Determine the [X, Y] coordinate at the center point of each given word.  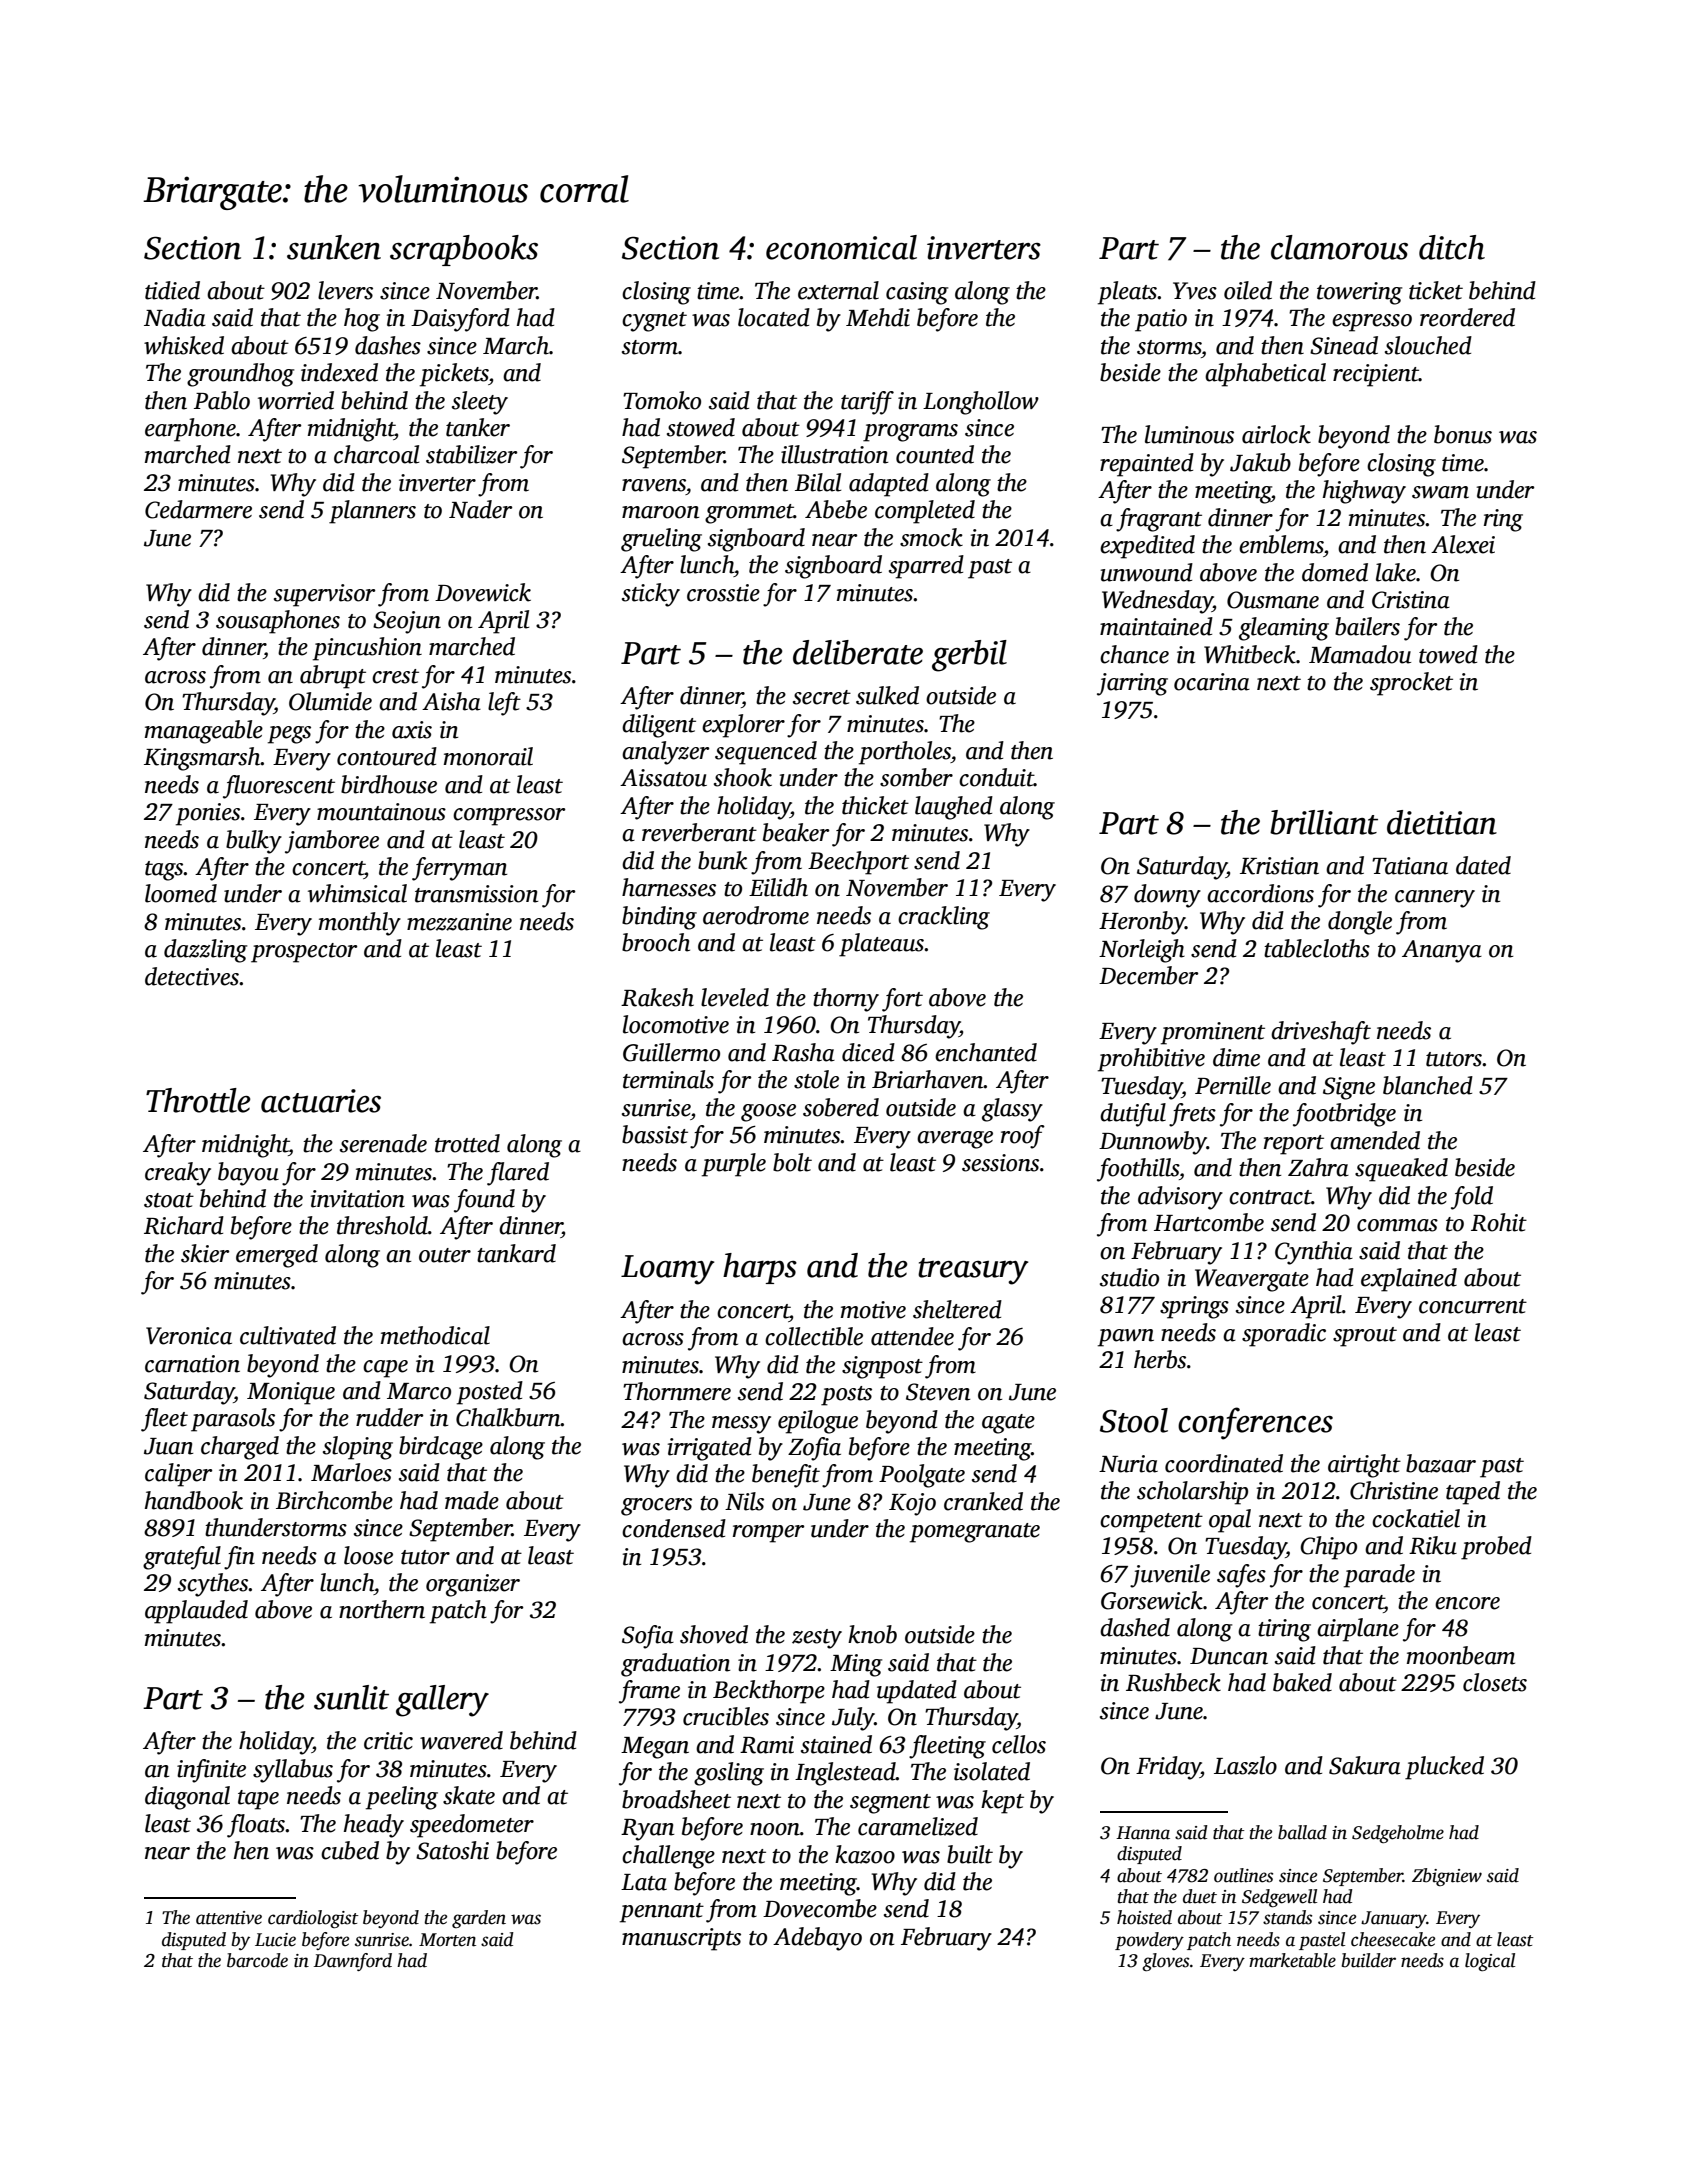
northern [382, 1609]
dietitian [1442, 822]
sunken [334, 247]
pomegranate [975, 1533]
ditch [1452, 247]
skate [469, 1795]
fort [902, 1000]
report [1294, 1145]
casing [917, 293]
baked [1302, 1682]
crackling [944, 918]
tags [164, 871]
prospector [304, 953]
